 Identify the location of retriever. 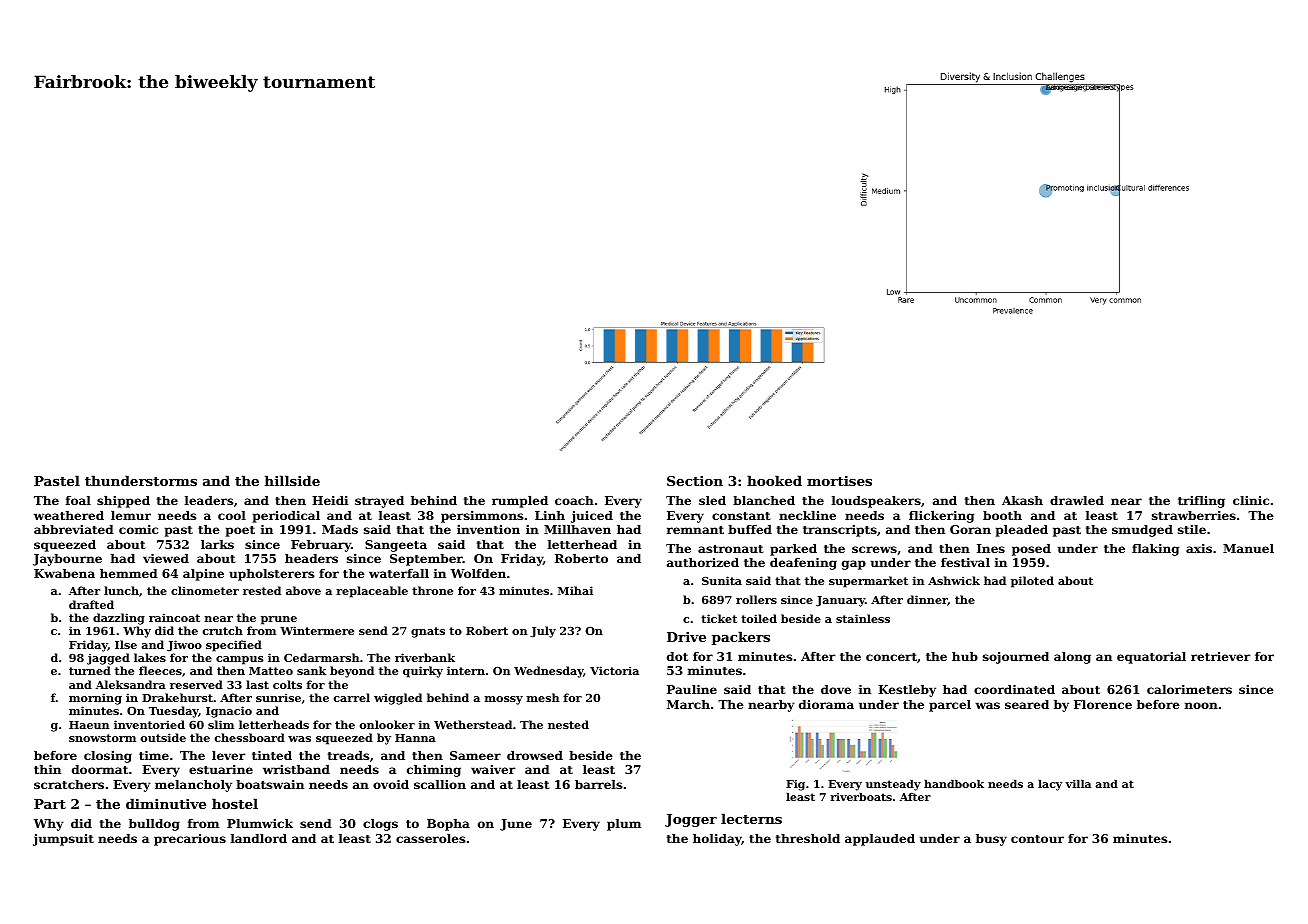
(1221, 656).
